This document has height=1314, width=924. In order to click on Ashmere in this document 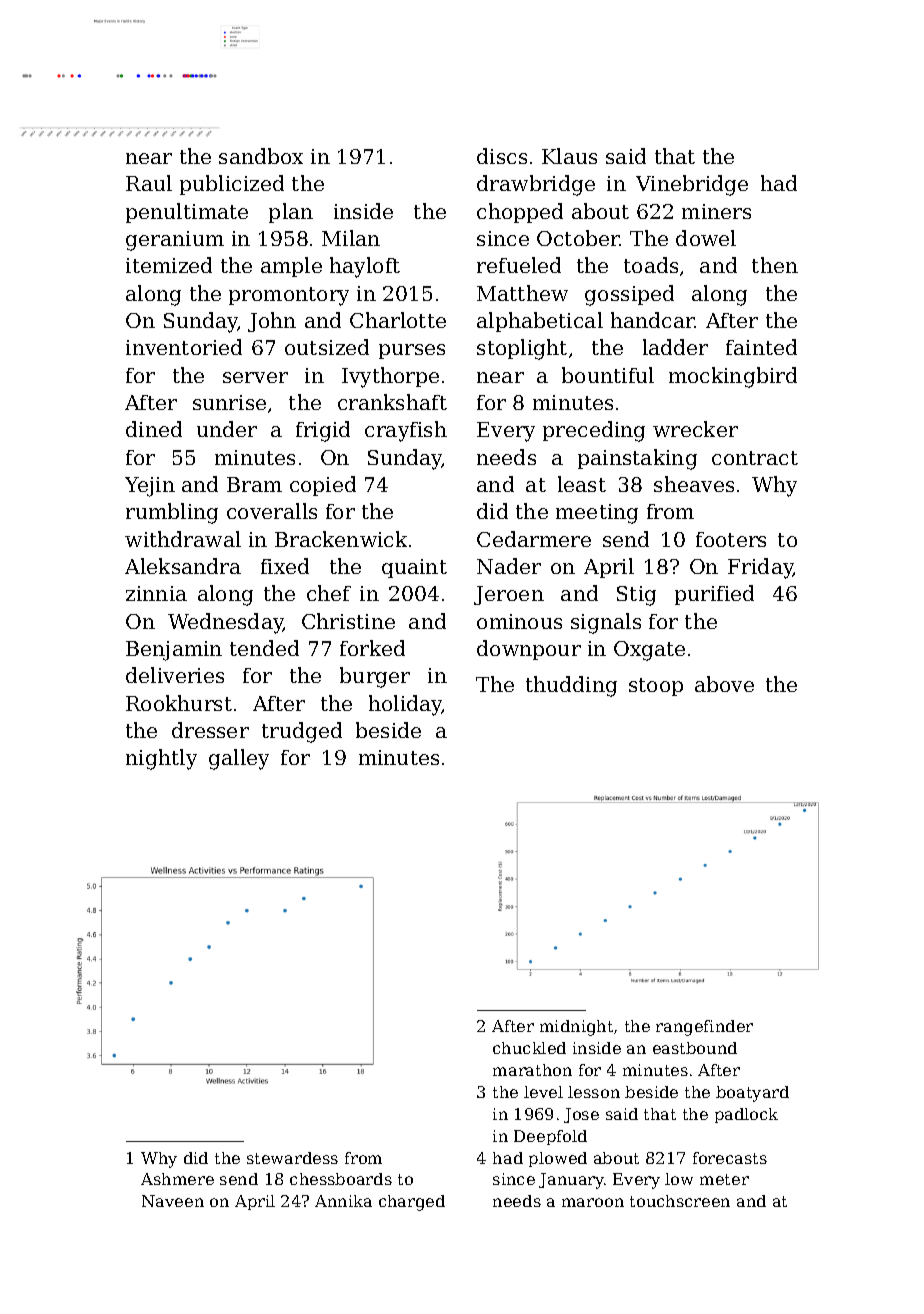, I will do `click(177, 1179)`.
